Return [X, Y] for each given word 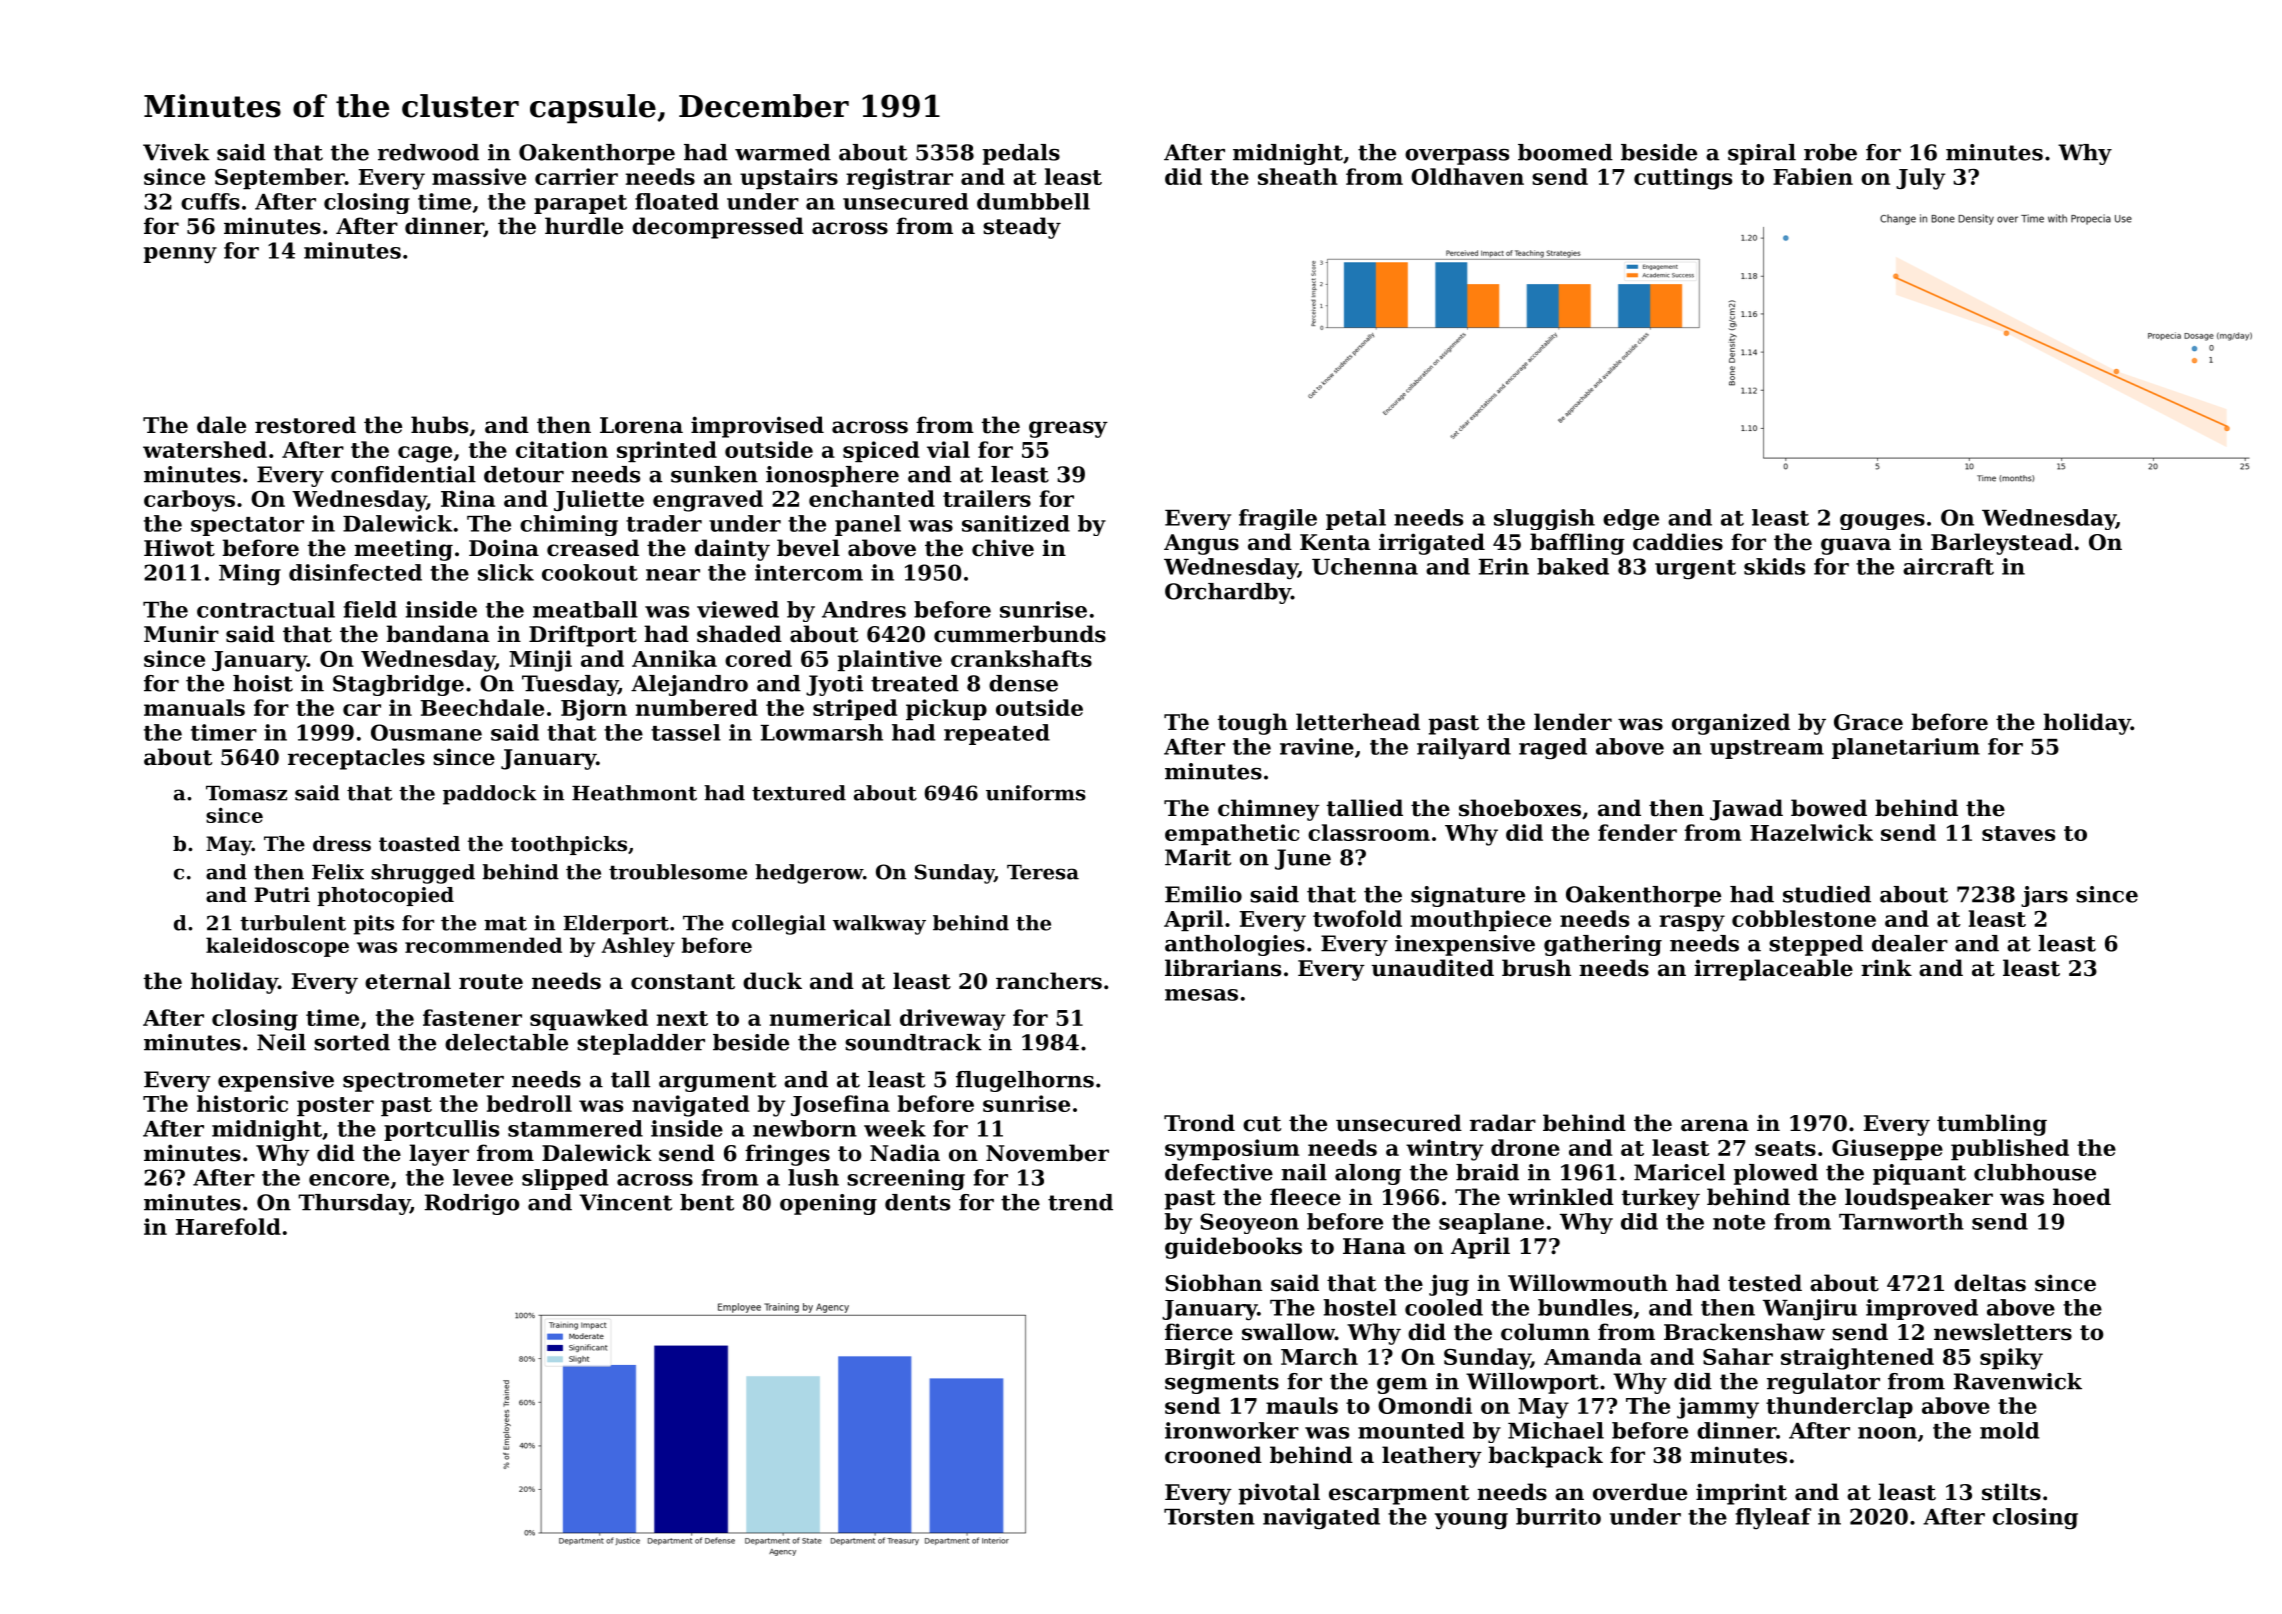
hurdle [584, 226]
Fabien [1813, 176]
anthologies [1235, 945]
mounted [1411, 1430]
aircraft [1948, 566]
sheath [1298, 176]
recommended [483, 945]
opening [828, 1204]
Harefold [228, 1226]
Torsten [1209, 1517]
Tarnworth [1901, 1221]
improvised [757, 427]
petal [1356, 519]
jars [2044, 896]
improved [1922, 1309]
